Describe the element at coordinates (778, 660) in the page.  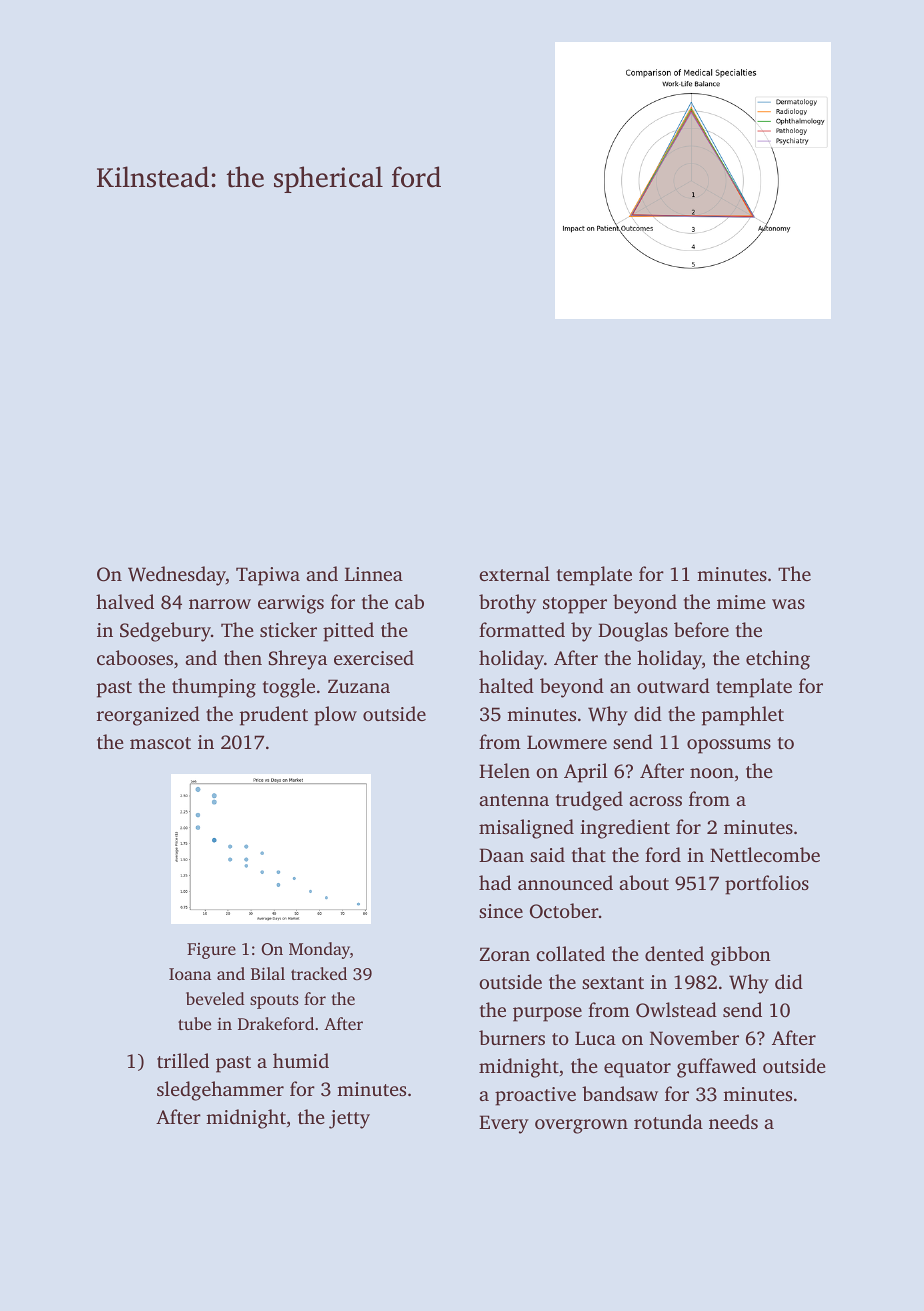
I see `etching` at that location.
